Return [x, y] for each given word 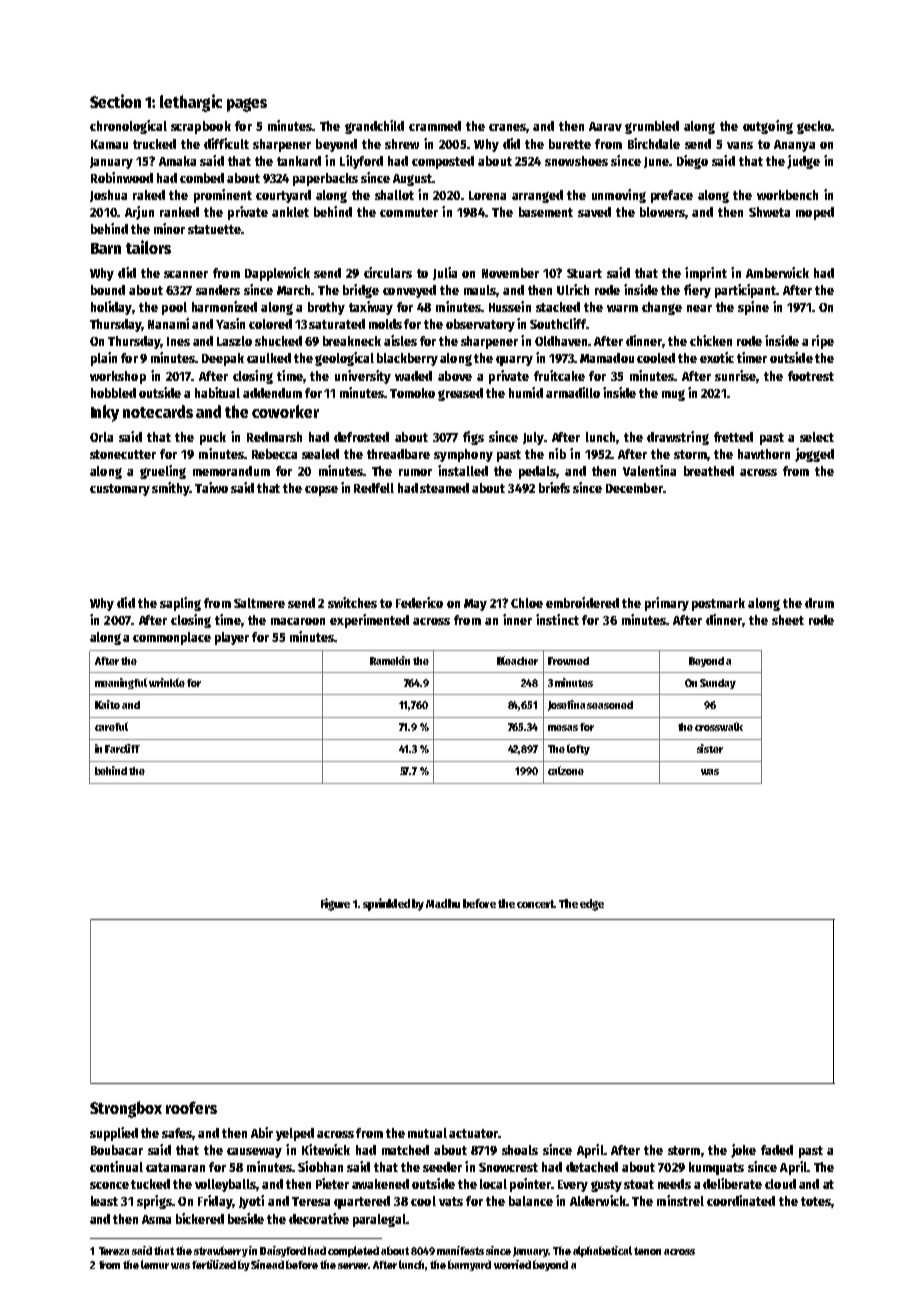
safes [177, 1134]
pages [247, 105]
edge [592, 905]
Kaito [107, 704]
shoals [520, 1150]
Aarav [605, 126]
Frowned [568, 661]
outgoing [768, 127]
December [634, 488]
